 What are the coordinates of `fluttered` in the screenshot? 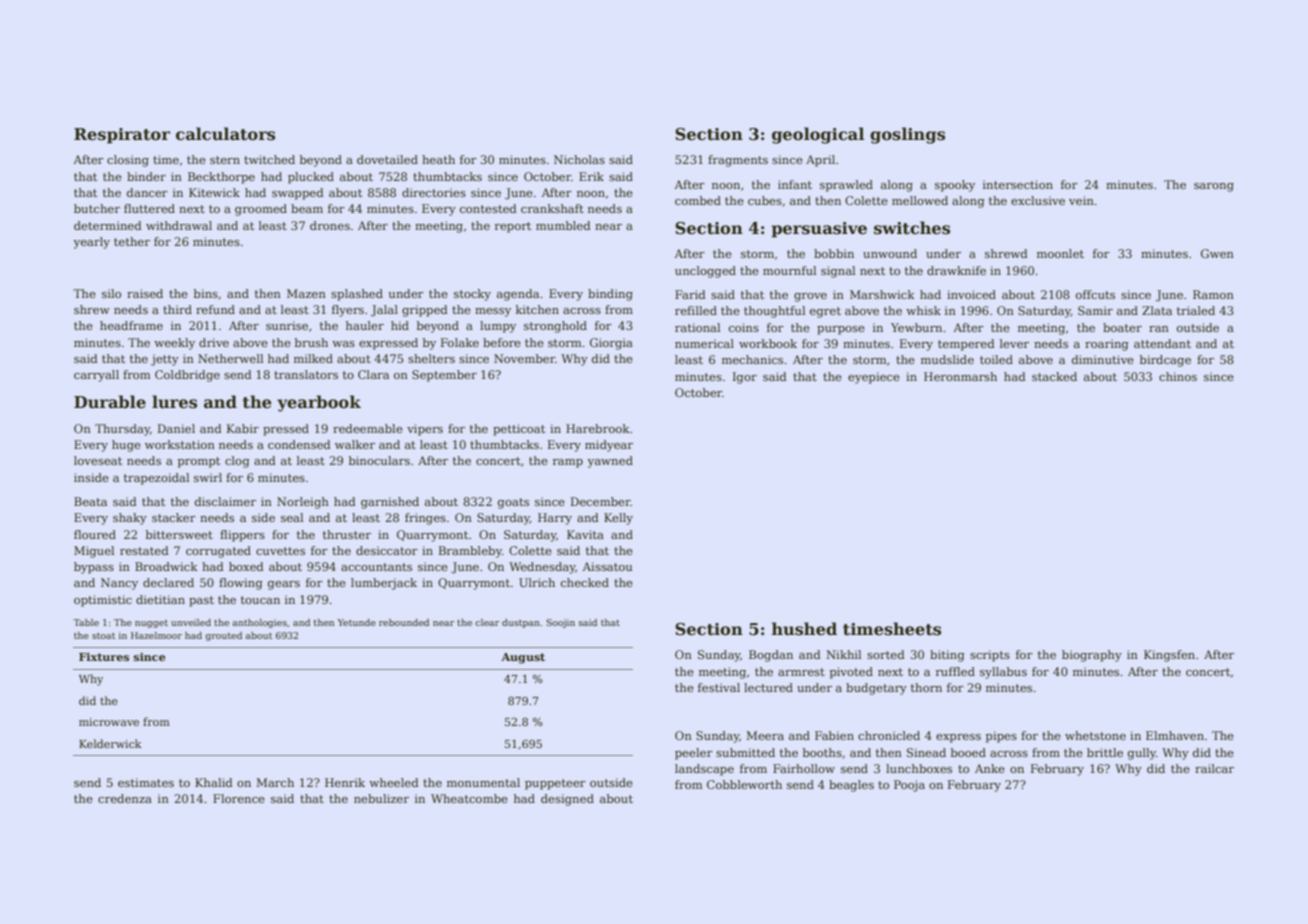 It's located at (149, 208).
